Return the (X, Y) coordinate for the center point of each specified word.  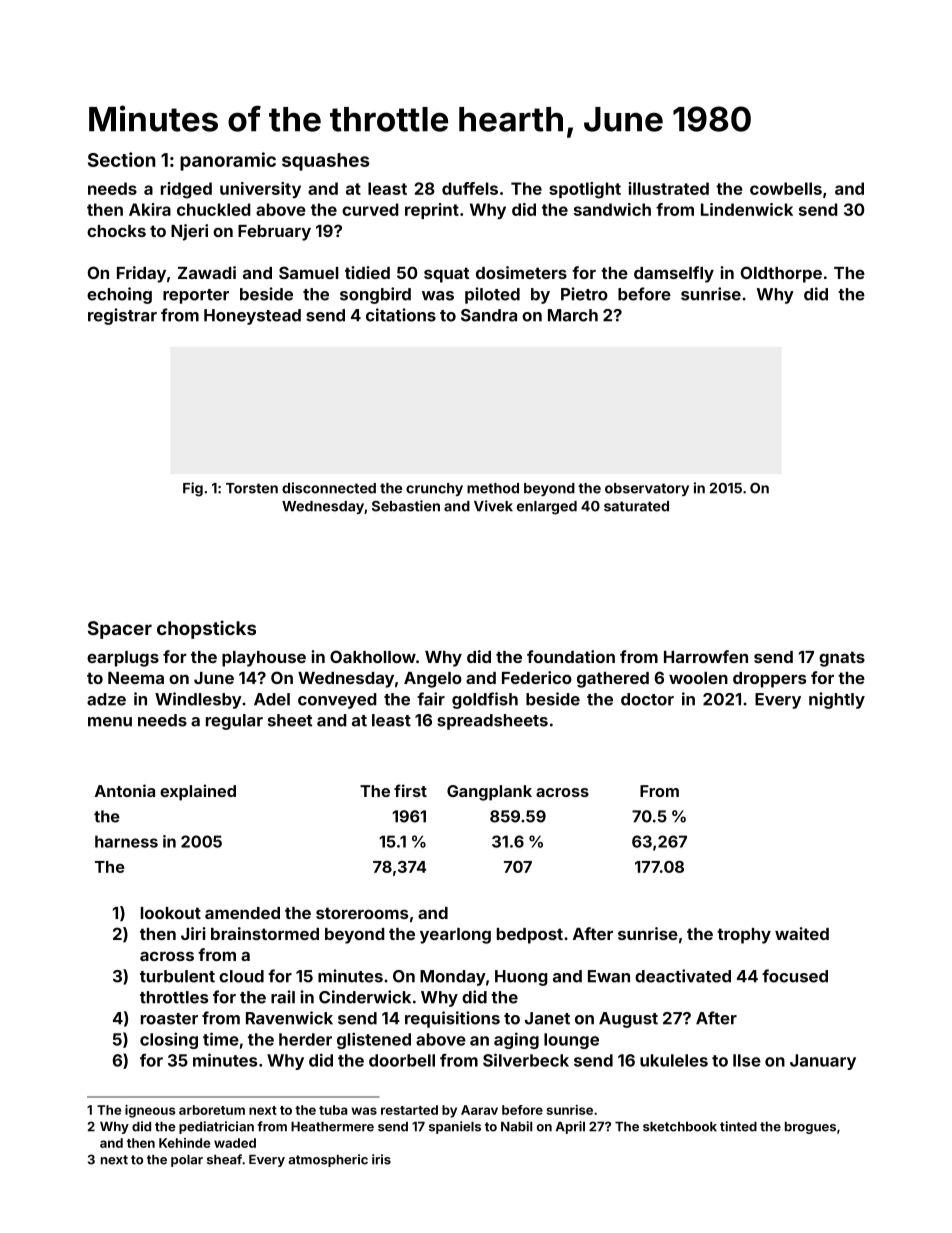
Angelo (433, 680)
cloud (241, 976)
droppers (769, 680)
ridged (186, 190)
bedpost (530, 936)
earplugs (123, 659)
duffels (470, 188)
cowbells (786, 188)
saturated (636, 506)
